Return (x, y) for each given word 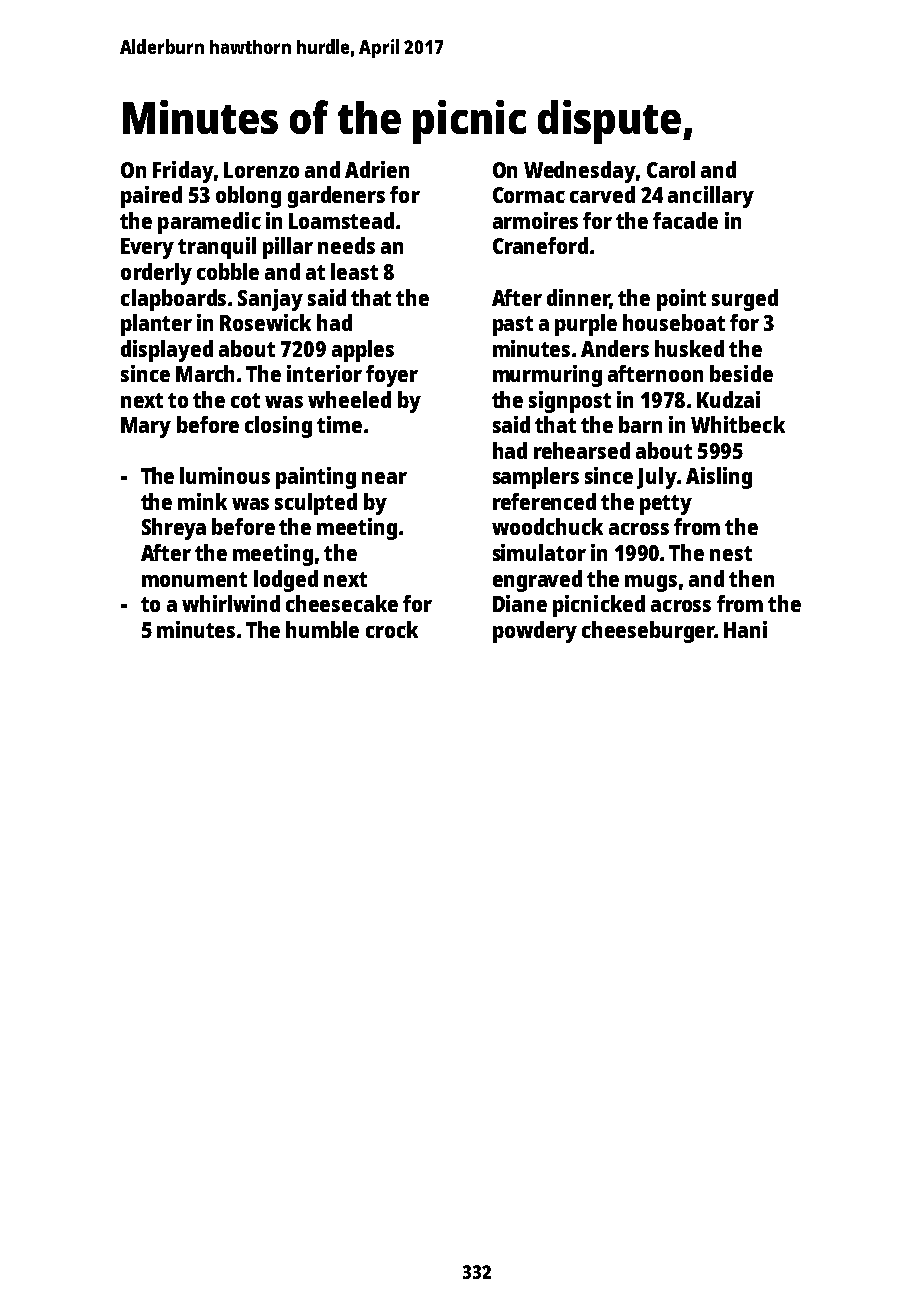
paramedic (209, 223)
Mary (146, 427)
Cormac (529, 195)
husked (689, 348)
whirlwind (231, 603)
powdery (535, 632)
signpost (570, 402)
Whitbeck (738, 424)
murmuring (547, 376)
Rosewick (265, 322)
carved (602, 194)
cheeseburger (648, 632)
